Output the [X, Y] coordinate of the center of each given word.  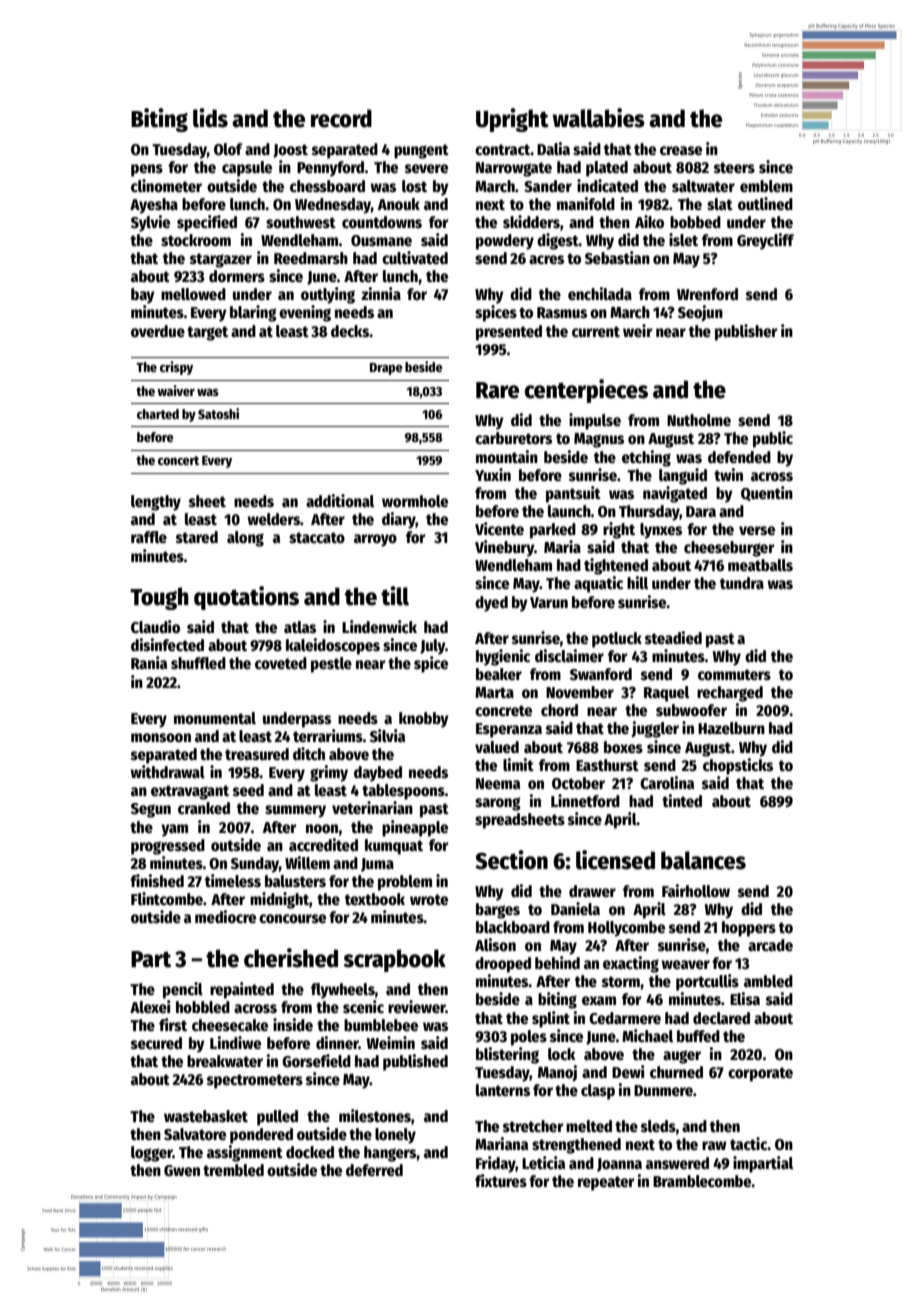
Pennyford [330, 169]
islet [683, 239]
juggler [655, 729]
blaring [253, 313]
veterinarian [372, 807]
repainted [242, 990]
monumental [215, 718]
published [415, 1062]
